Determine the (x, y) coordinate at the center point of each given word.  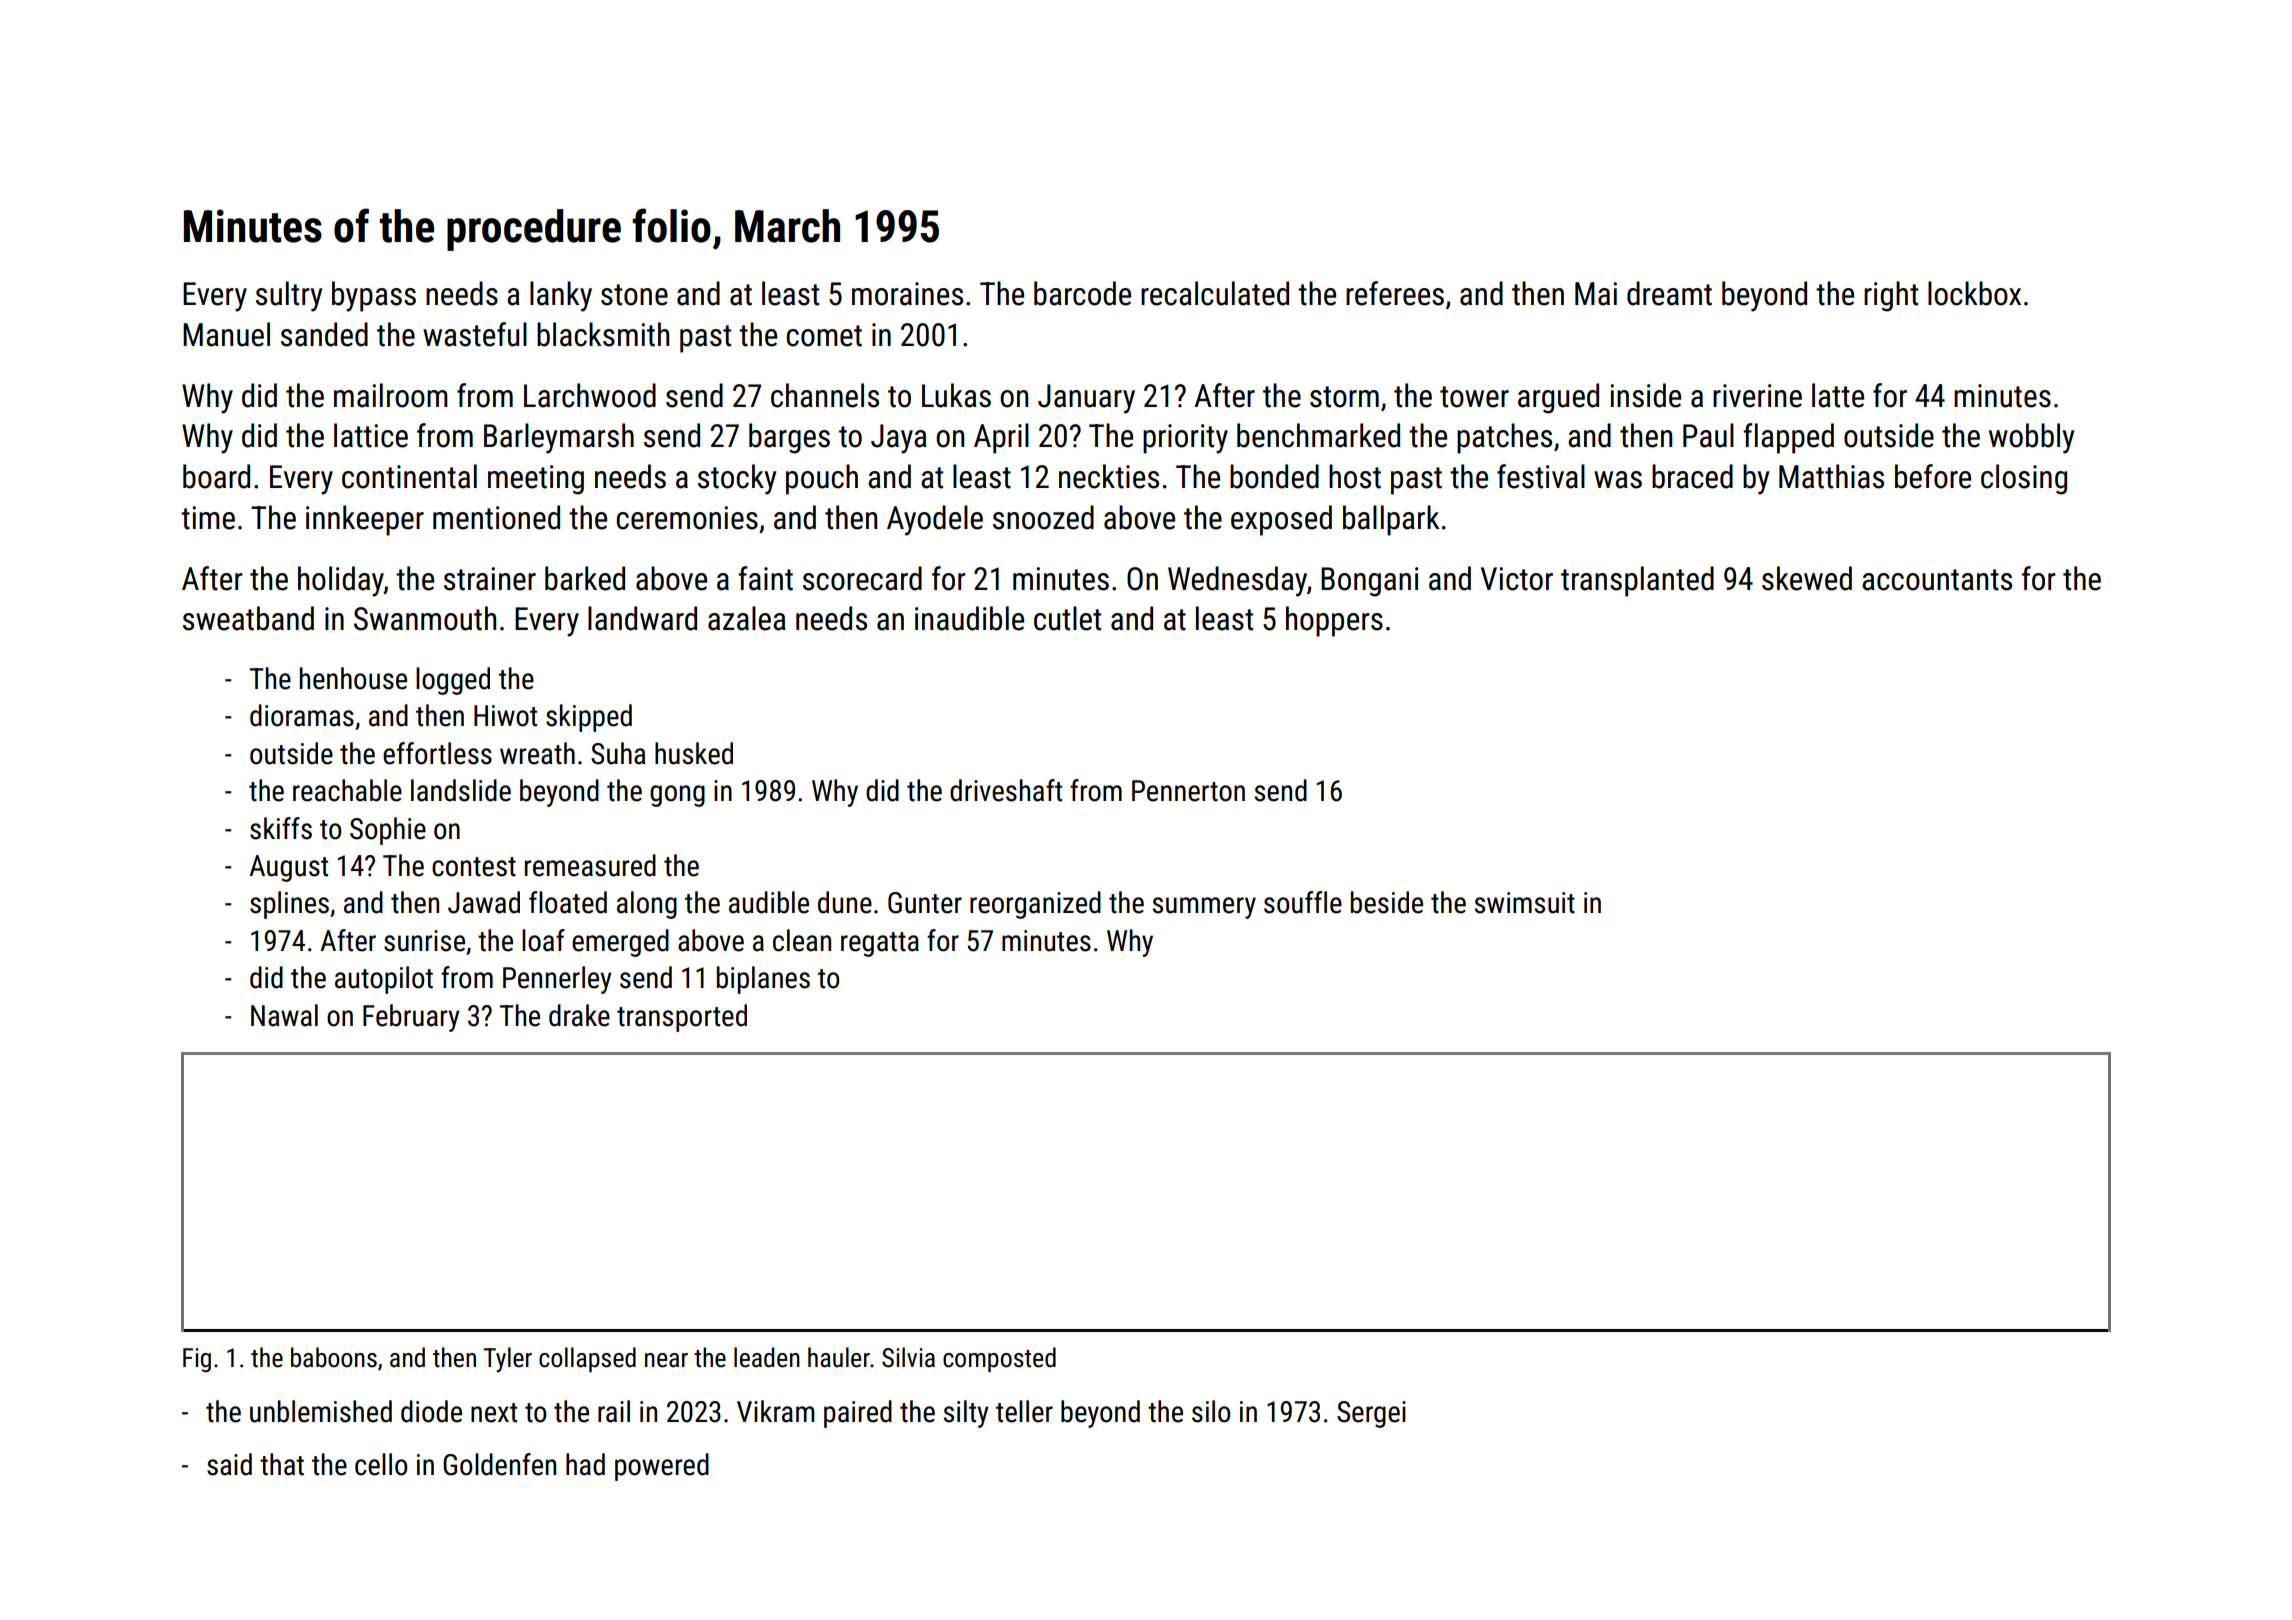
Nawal (284, 1015)
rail (614, 1411)
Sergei (1371, 1414)
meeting (536, 480)
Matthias (1831, 476)
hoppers (1334, 621)
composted (999, 1360)
